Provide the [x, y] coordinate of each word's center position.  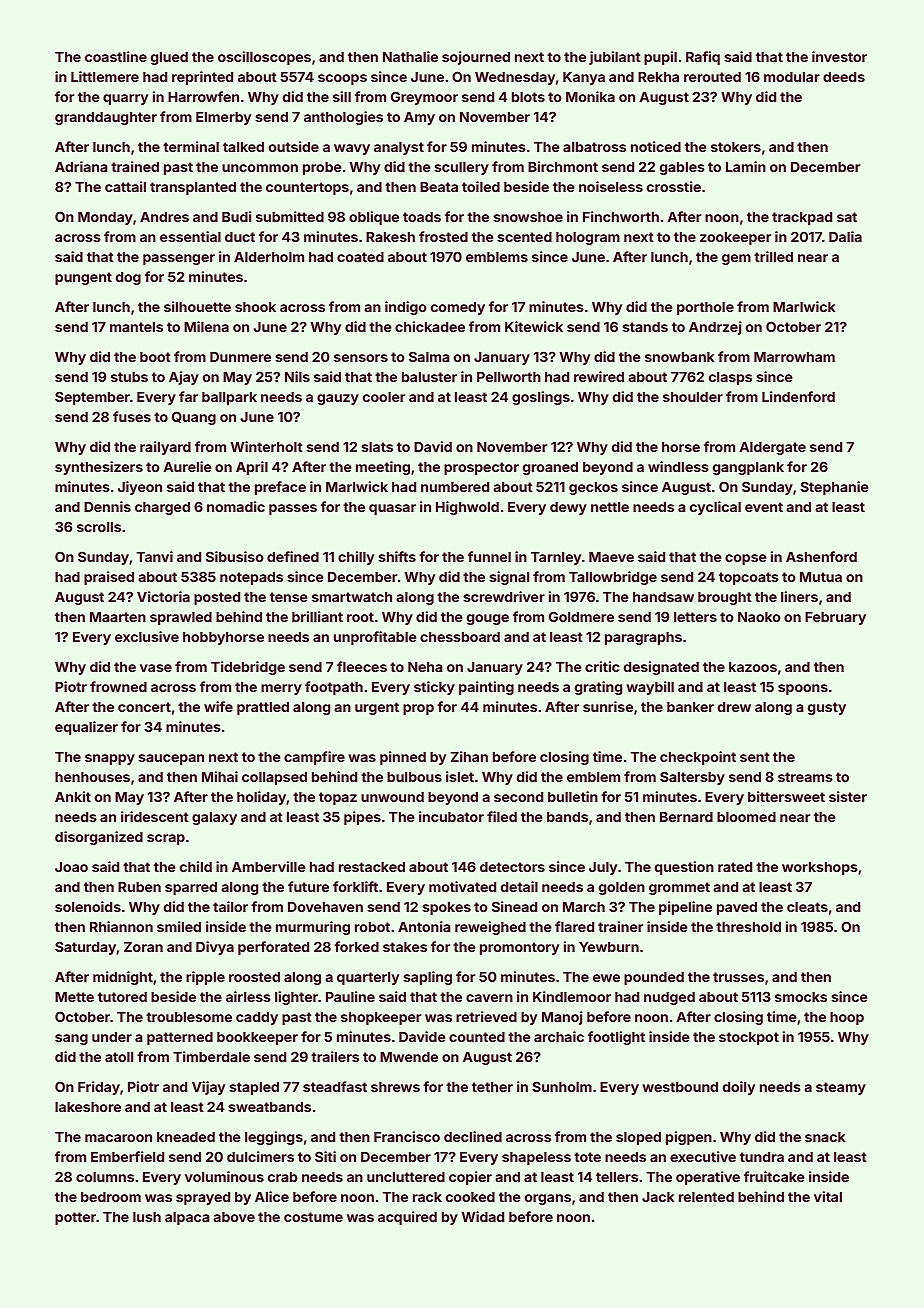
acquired [407, 1218]
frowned [118, 686]
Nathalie [410, 56]
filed [502, 816]
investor [839, 56]
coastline [116, 56]
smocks [801, 997]
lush [147, 1217]
